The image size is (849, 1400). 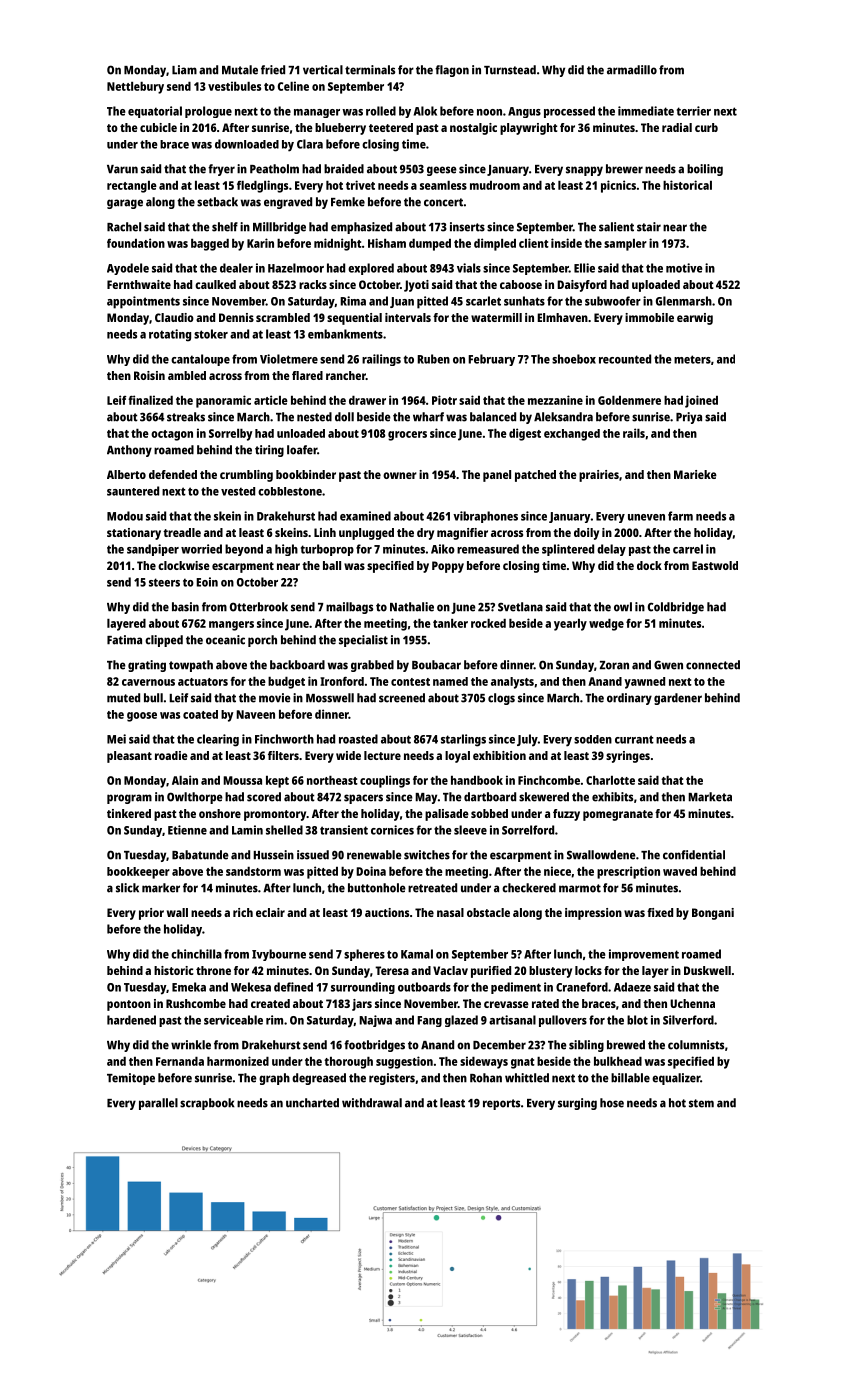 I want to click on bookbinder, so click(x=306, y=474).
